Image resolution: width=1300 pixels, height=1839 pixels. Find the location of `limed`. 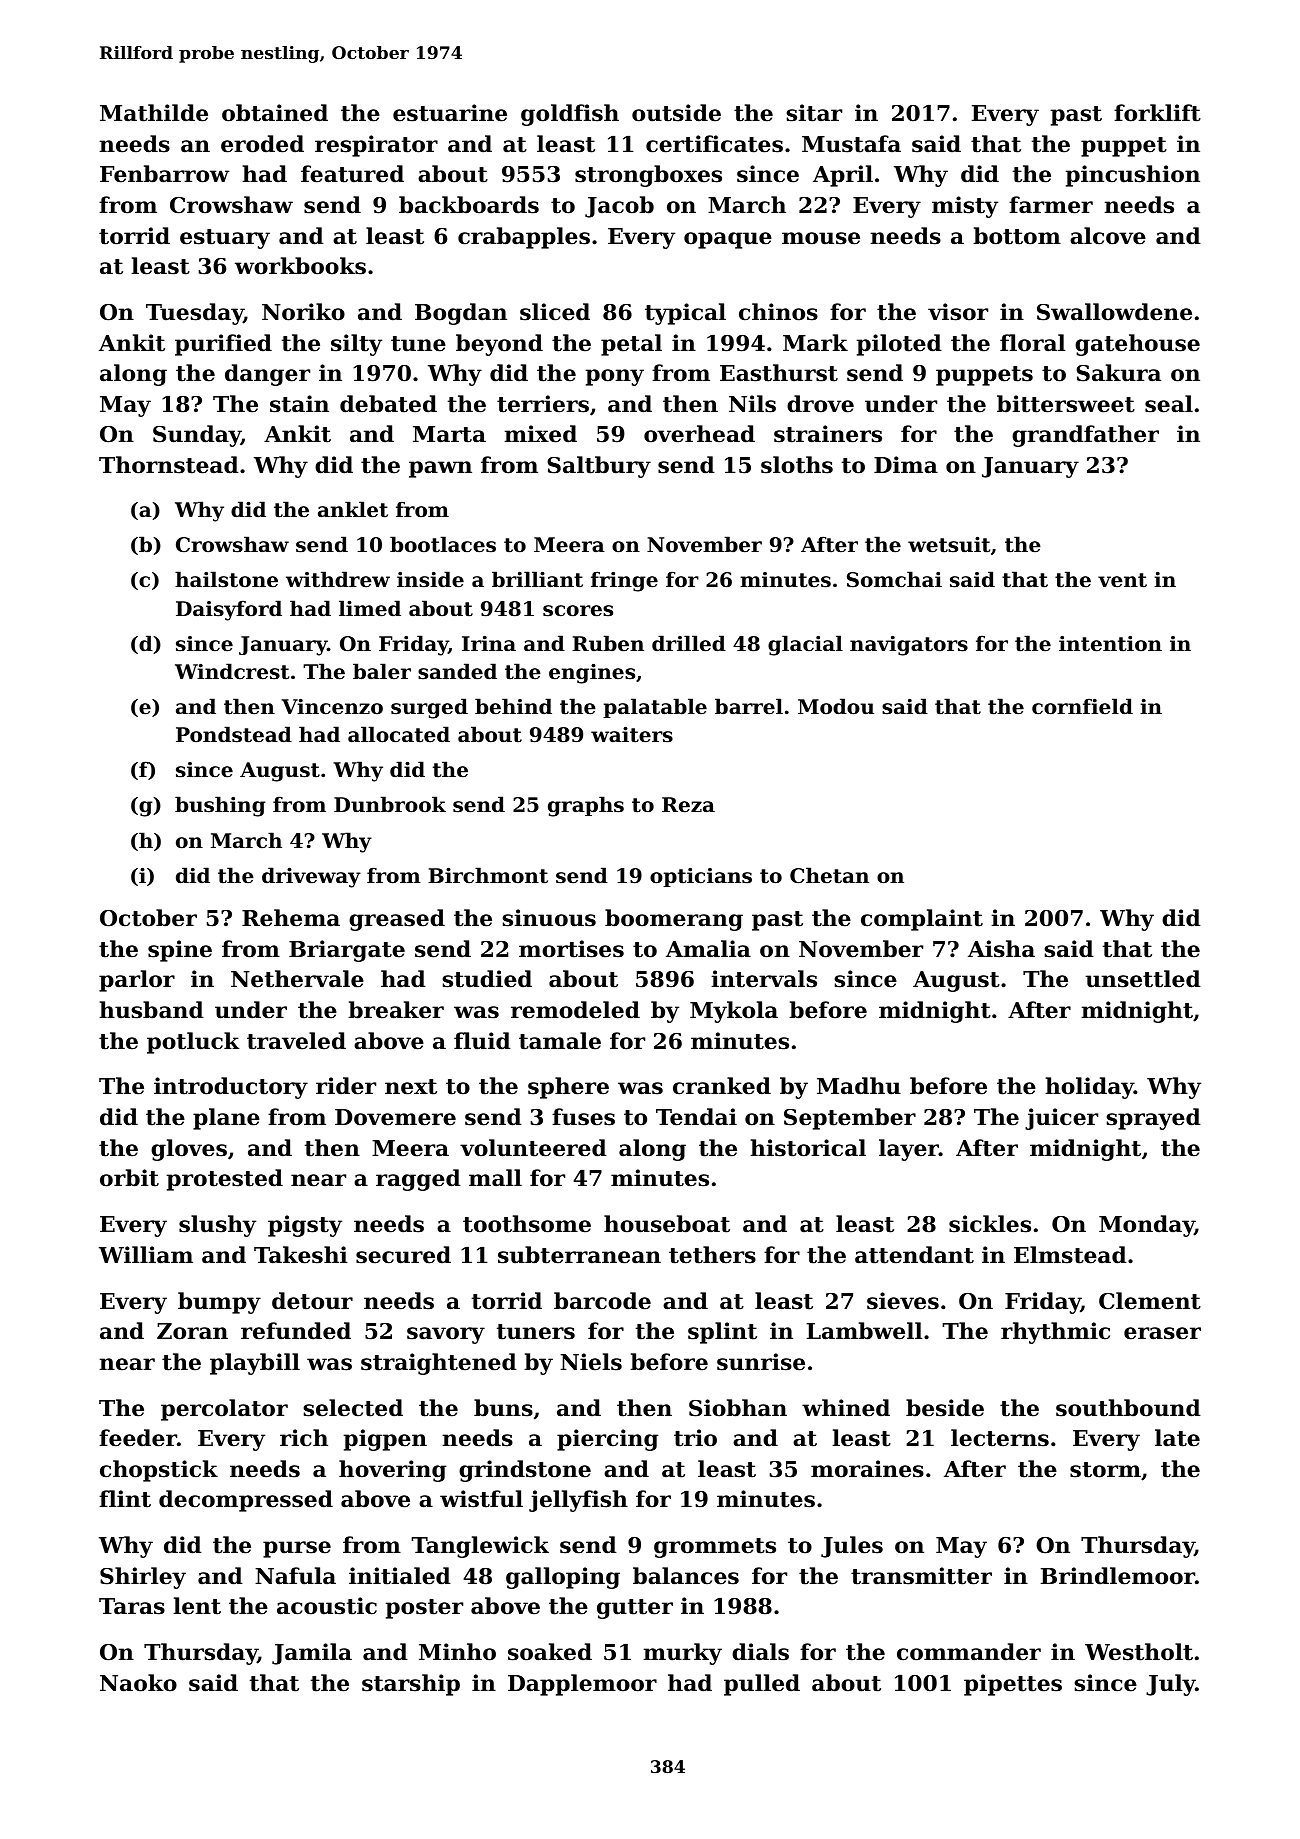

limed is located at coordinates (370, 608).
